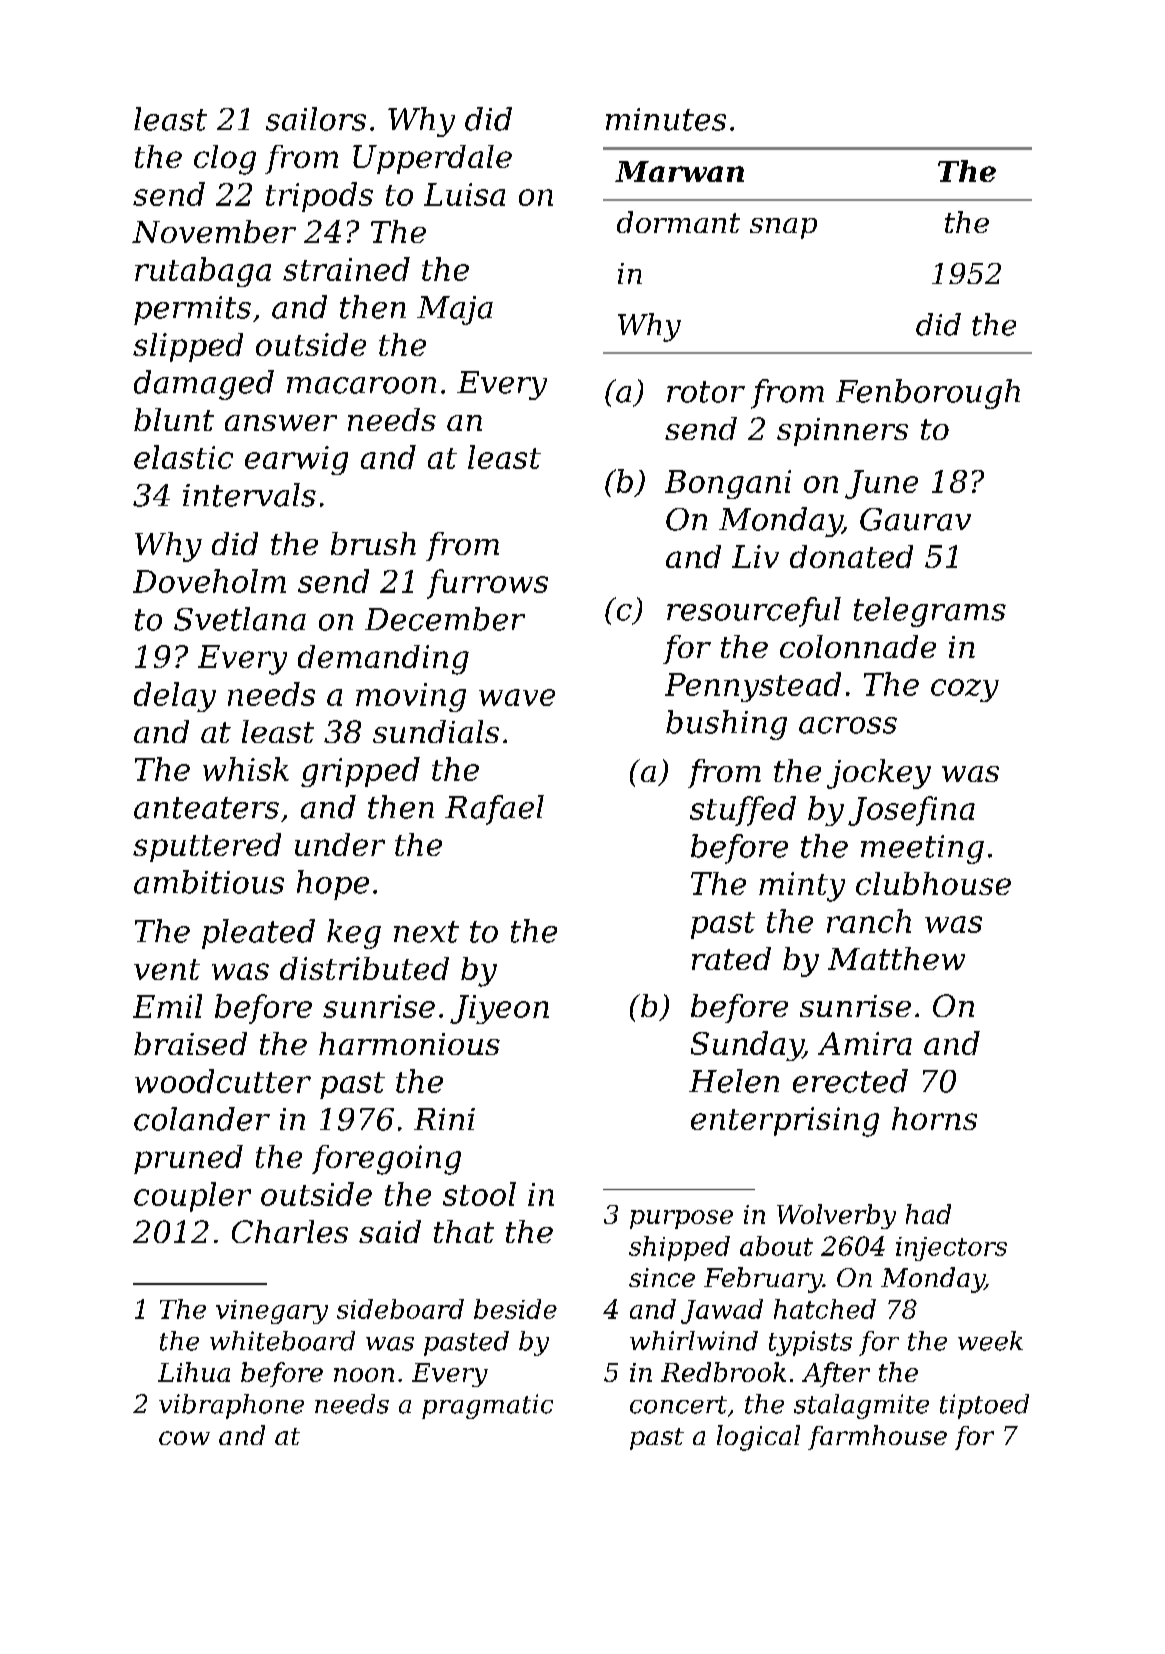 This image has height=1654, width=1165. I want to click on Redbrook, so click(723, 1372).
